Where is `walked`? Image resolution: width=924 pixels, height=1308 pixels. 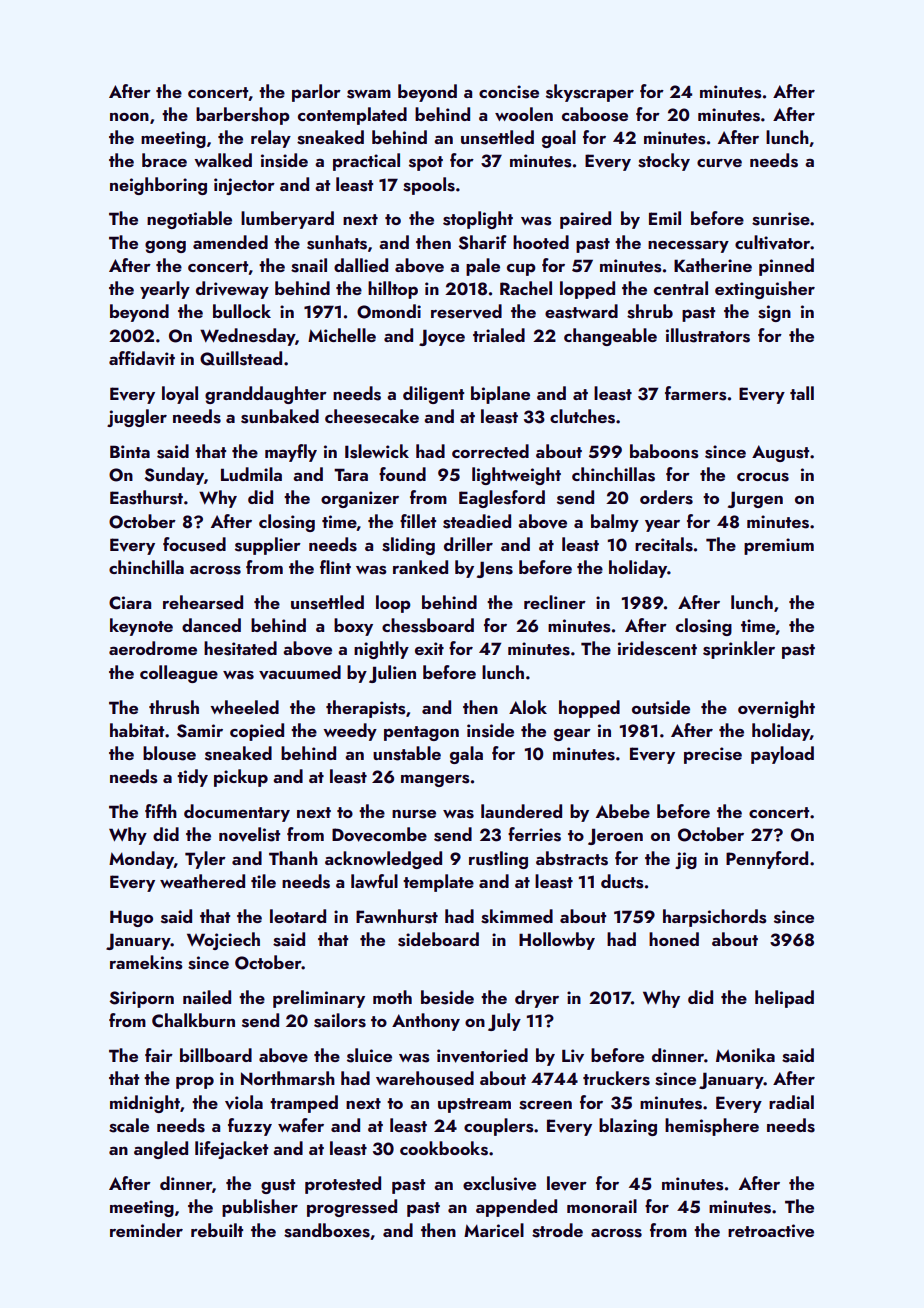
walked is located at coordinates (223, 160).
